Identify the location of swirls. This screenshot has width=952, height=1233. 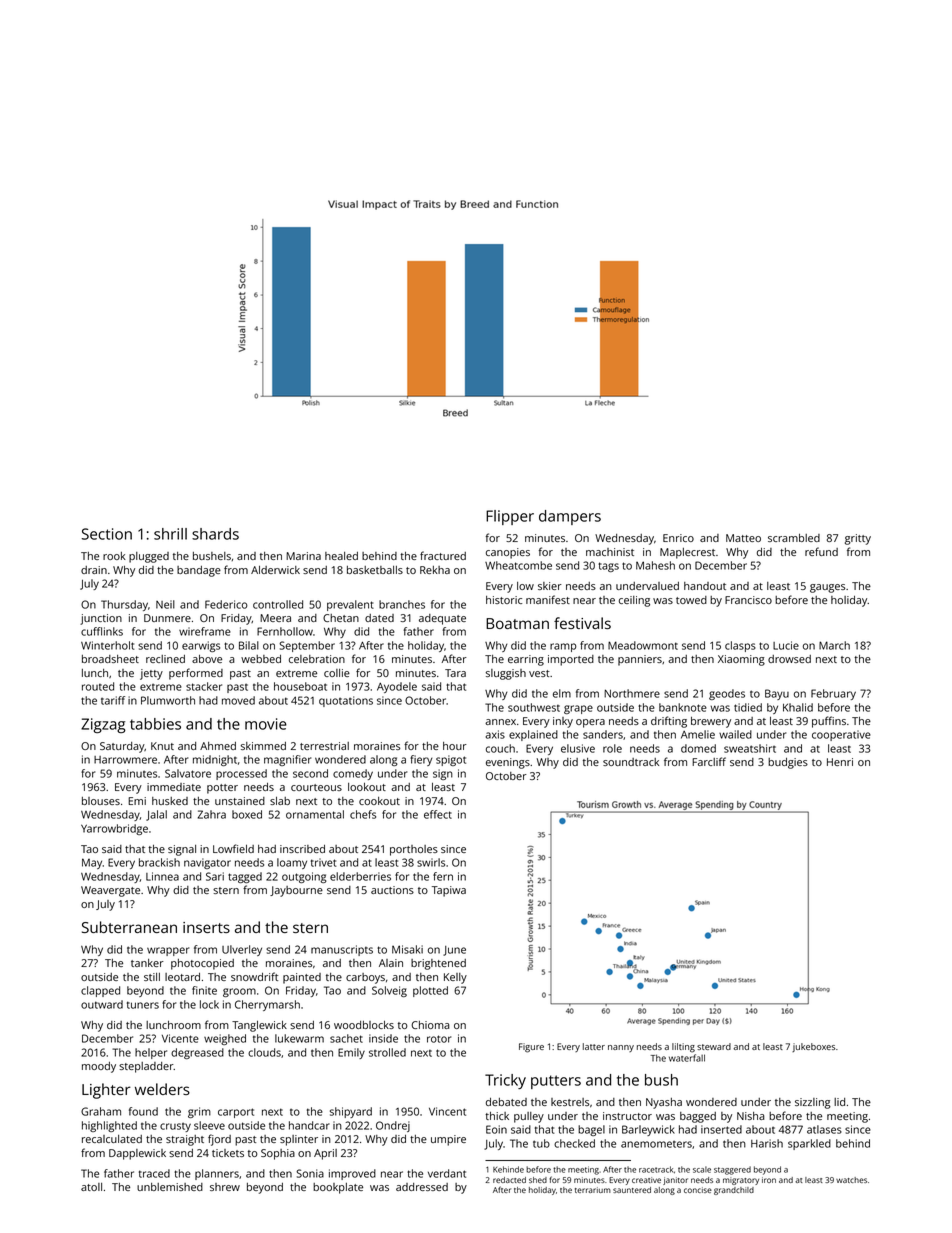
(431, 862).
